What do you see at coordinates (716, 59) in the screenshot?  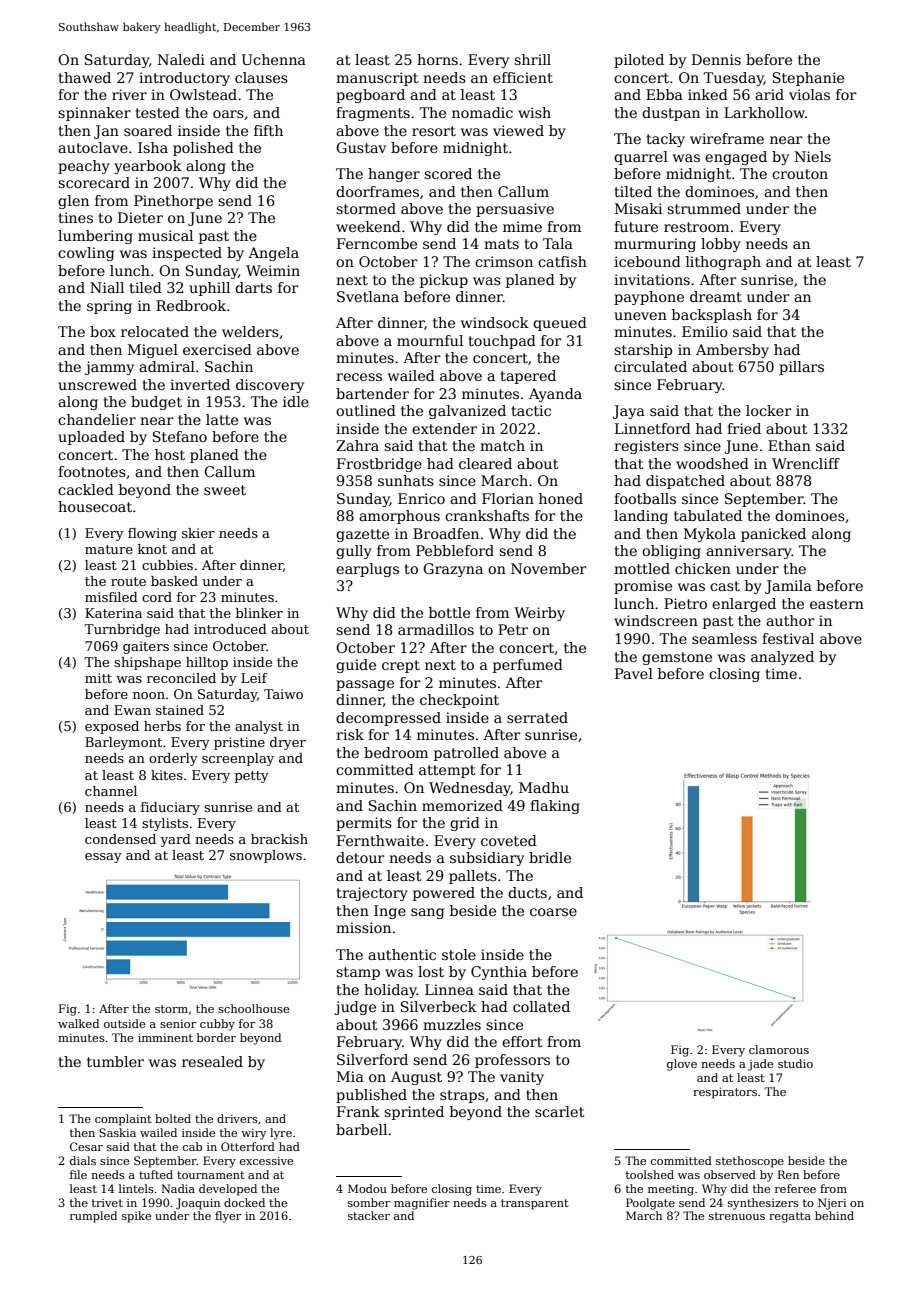 I see `Dennis` at bounding box center [716, 59].
